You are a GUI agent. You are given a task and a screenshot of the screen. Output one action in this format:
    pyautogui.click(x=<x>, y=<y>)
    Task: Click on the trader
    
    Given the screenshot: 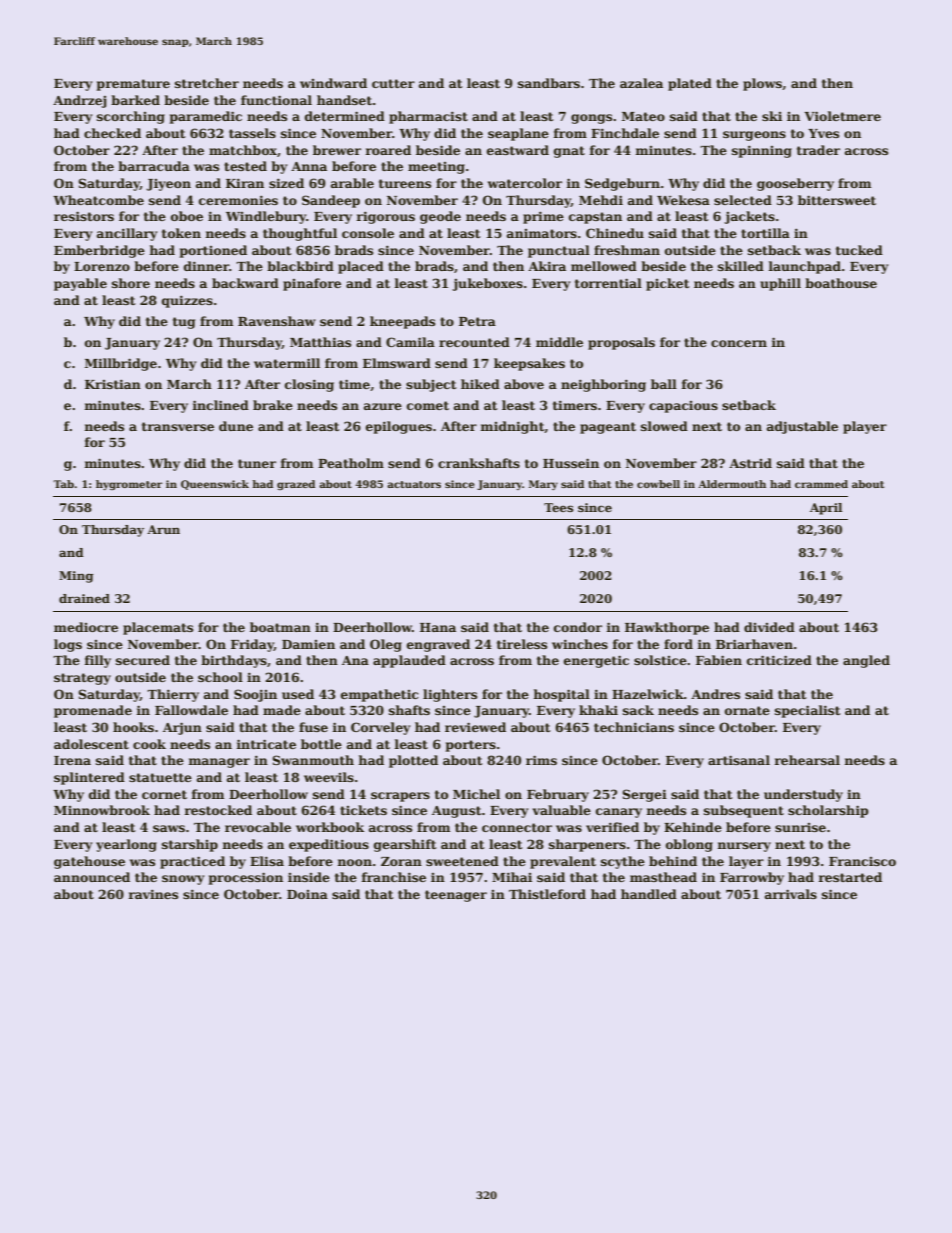 What is the action you would take?
    pyautogui.click(x=818, y=150)
